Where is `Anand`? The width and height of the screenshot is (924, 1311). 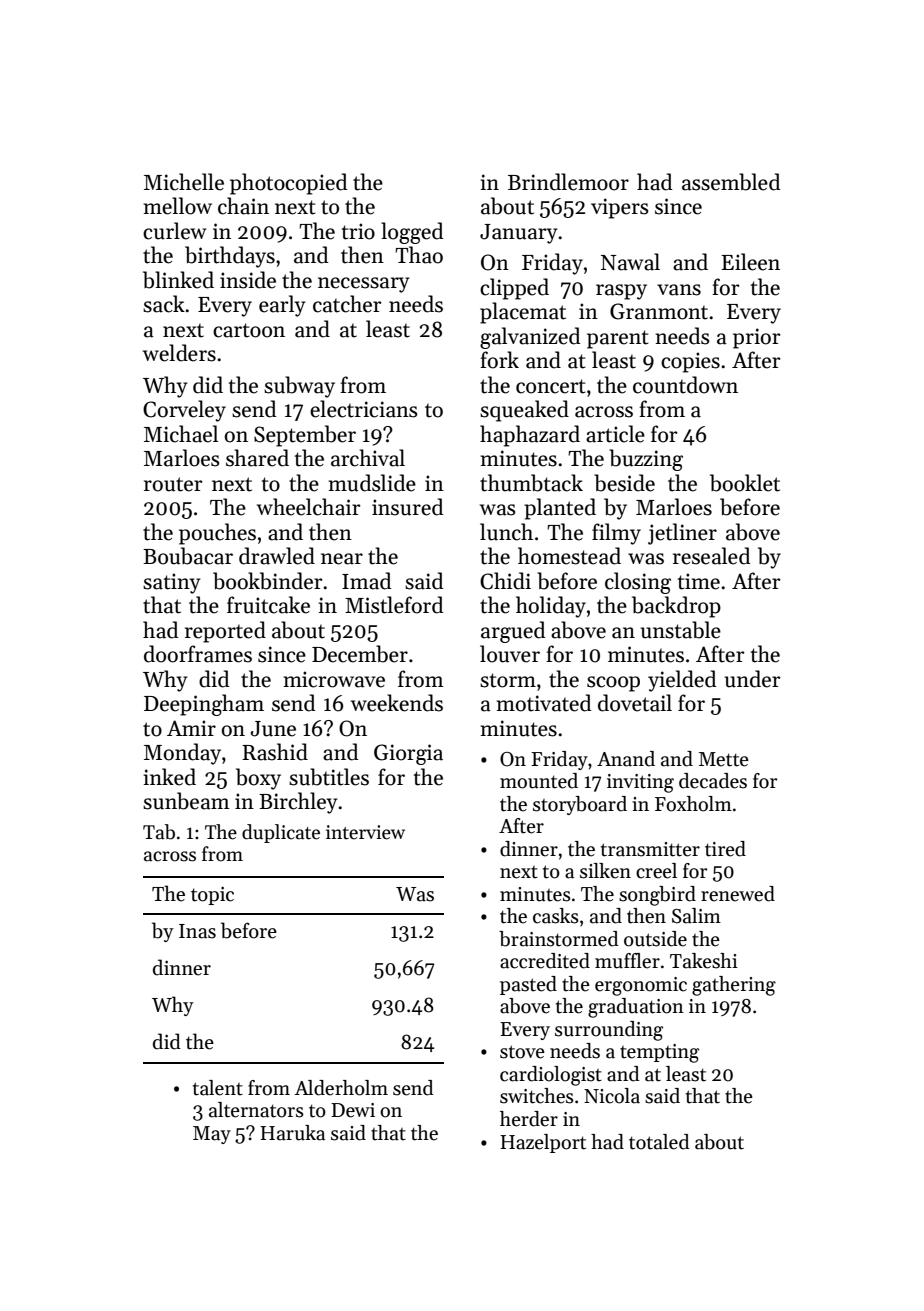
Anand is located at coordinates (626, 759).
